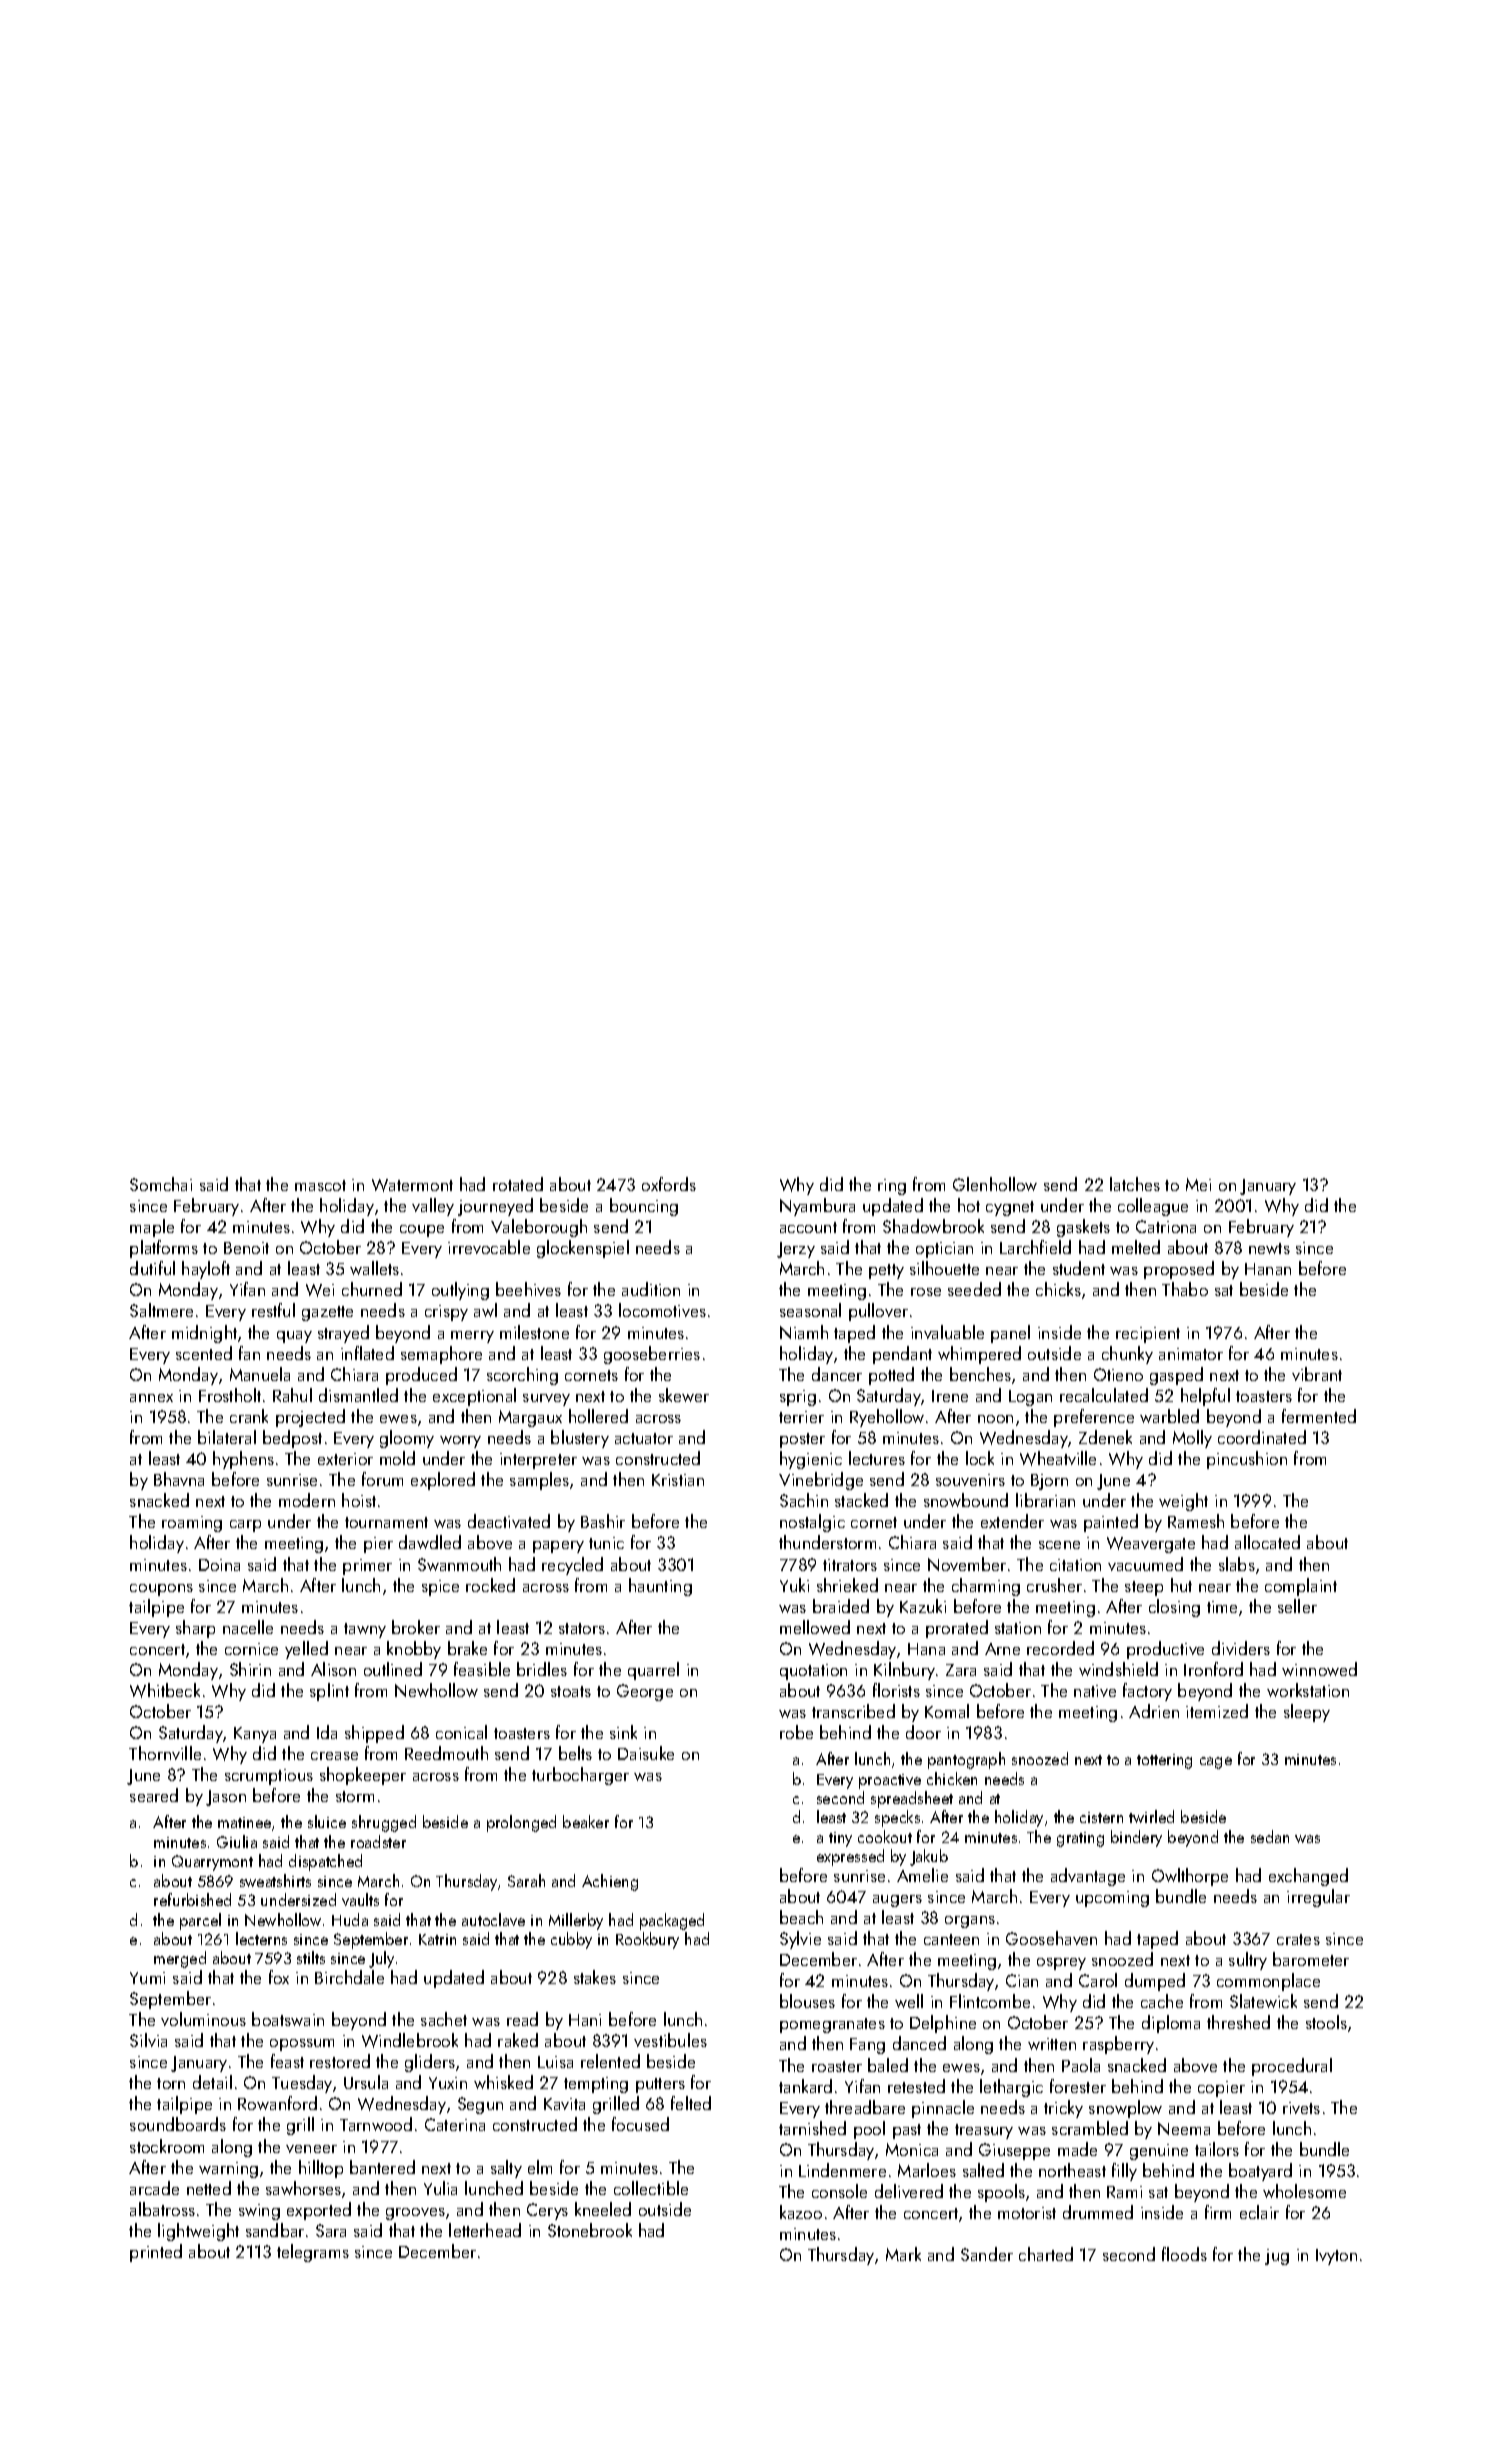 This image has height=2464, width=1496. Describe the element at coordinates (580, 1776) in the image. I see `turbocharger` at that location.
